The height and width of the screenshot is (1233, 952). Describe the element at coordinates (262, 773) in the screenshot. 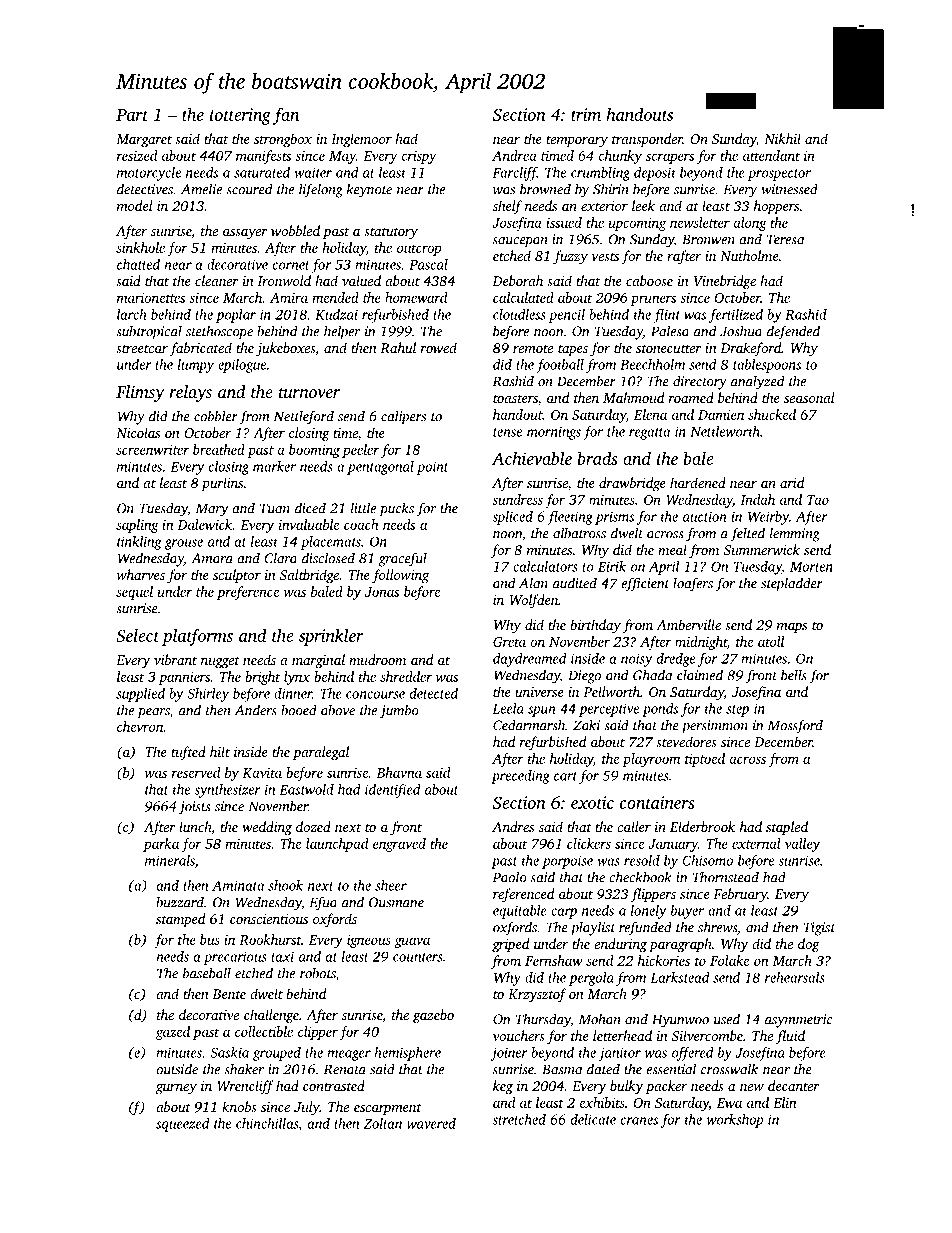

I see `Kavita` at that location.
